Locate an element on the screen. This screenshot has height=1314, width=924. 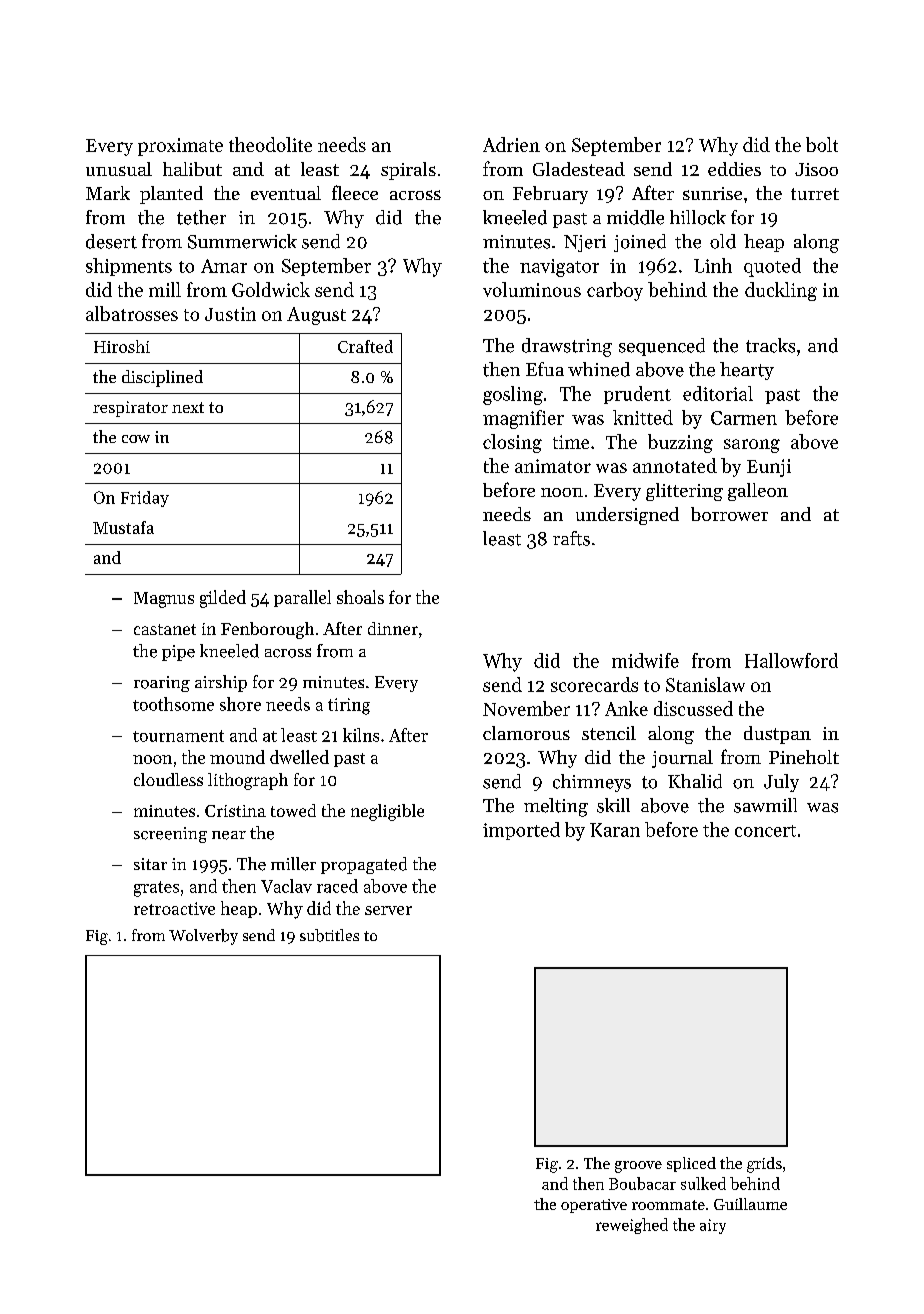
sequenced is located at coordinates (662, 347).
